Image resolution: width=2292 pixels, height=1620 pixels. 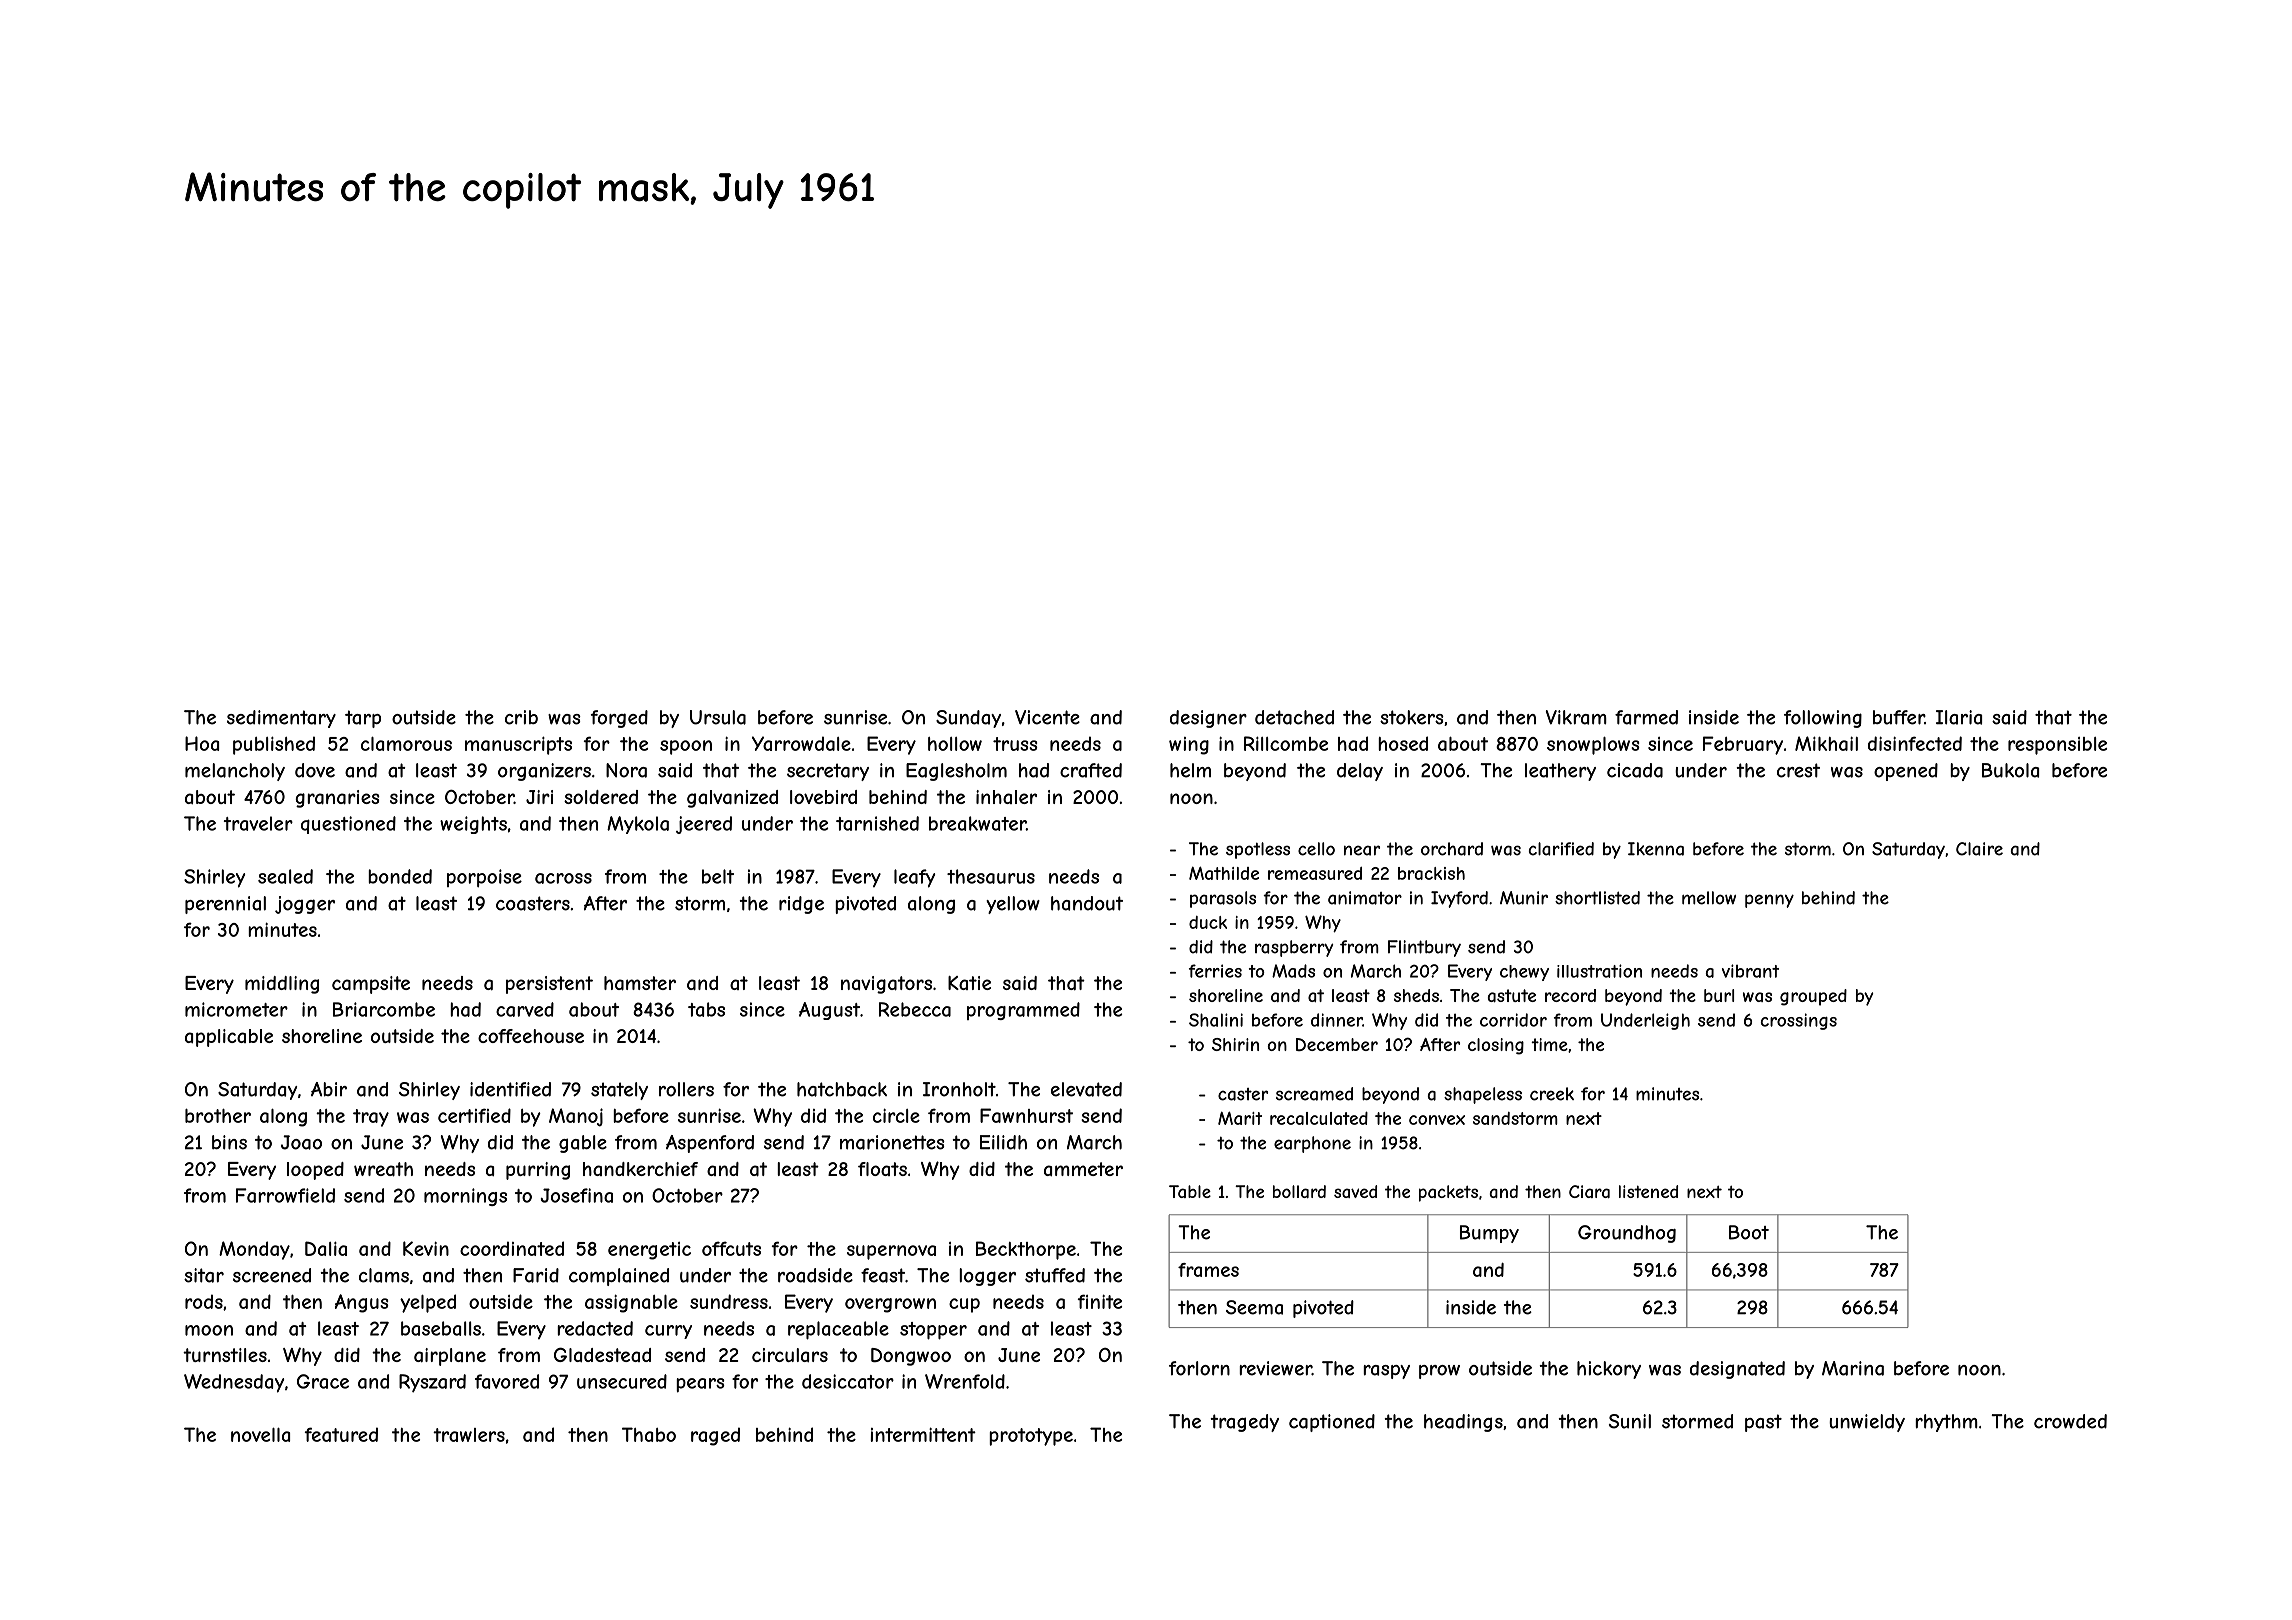 What do you see at coordinates (1750, 971) in the screenshot?
I see `vibrant` at bounding box center [1750, 971].
